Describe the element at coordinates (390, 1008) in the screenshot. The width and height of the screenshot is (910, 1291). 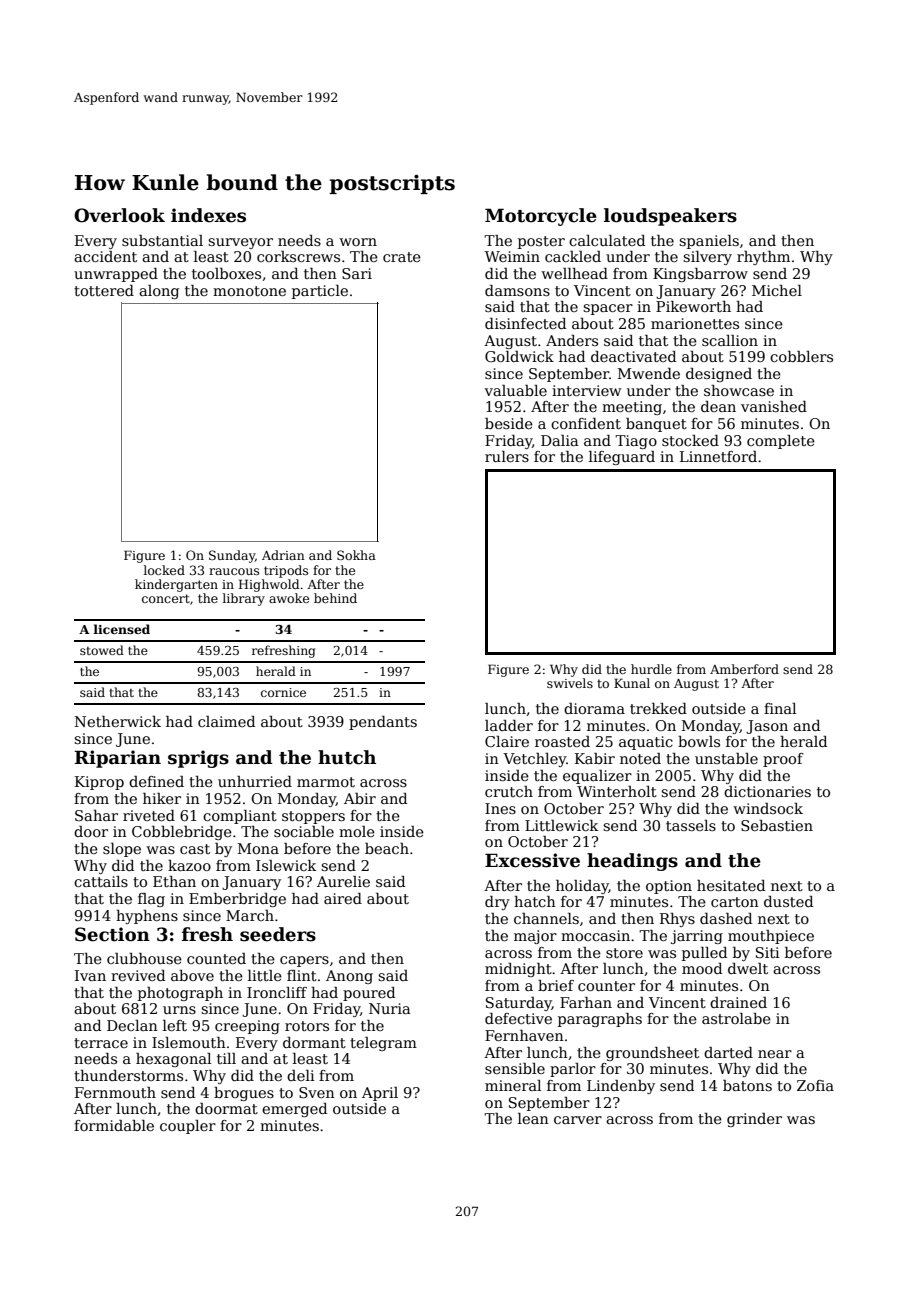
I see `Nuria` at that location.
